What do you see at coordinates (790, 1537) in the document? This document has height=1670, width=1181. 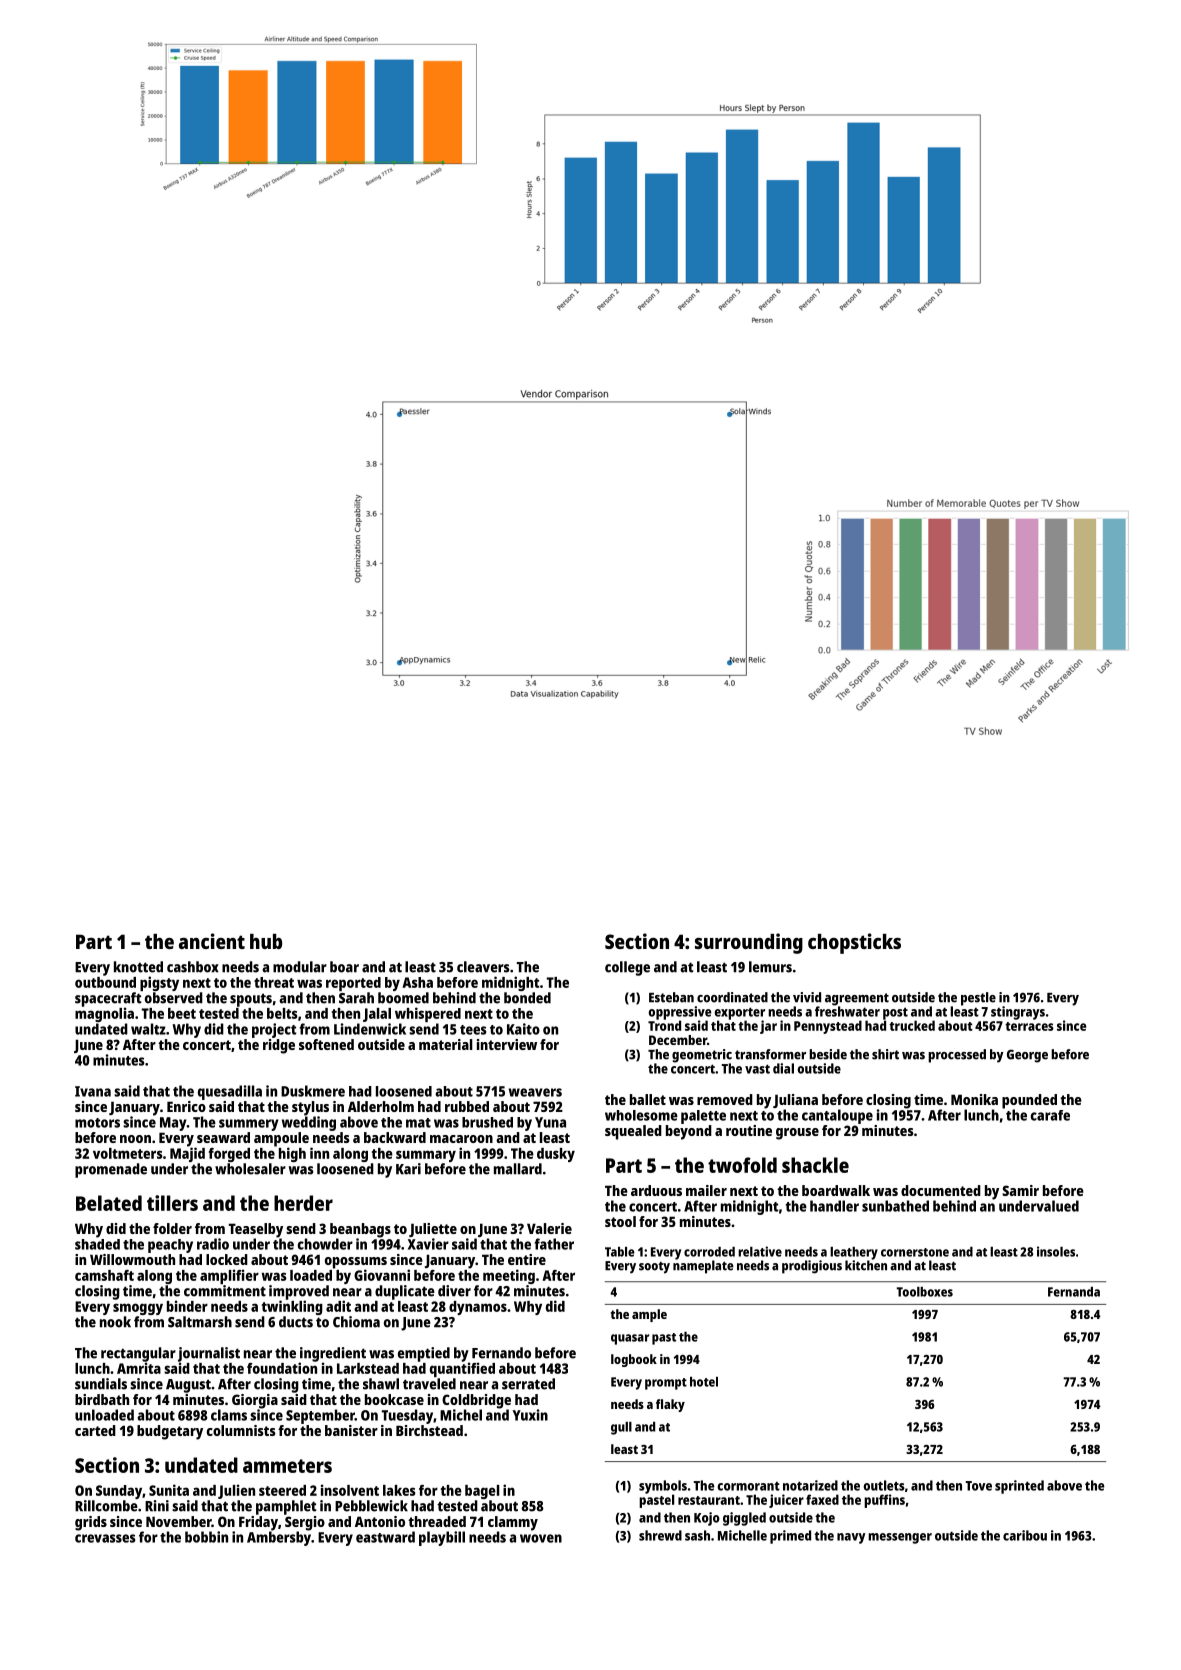 I see `primed` at bounding box center [790, 1537].
